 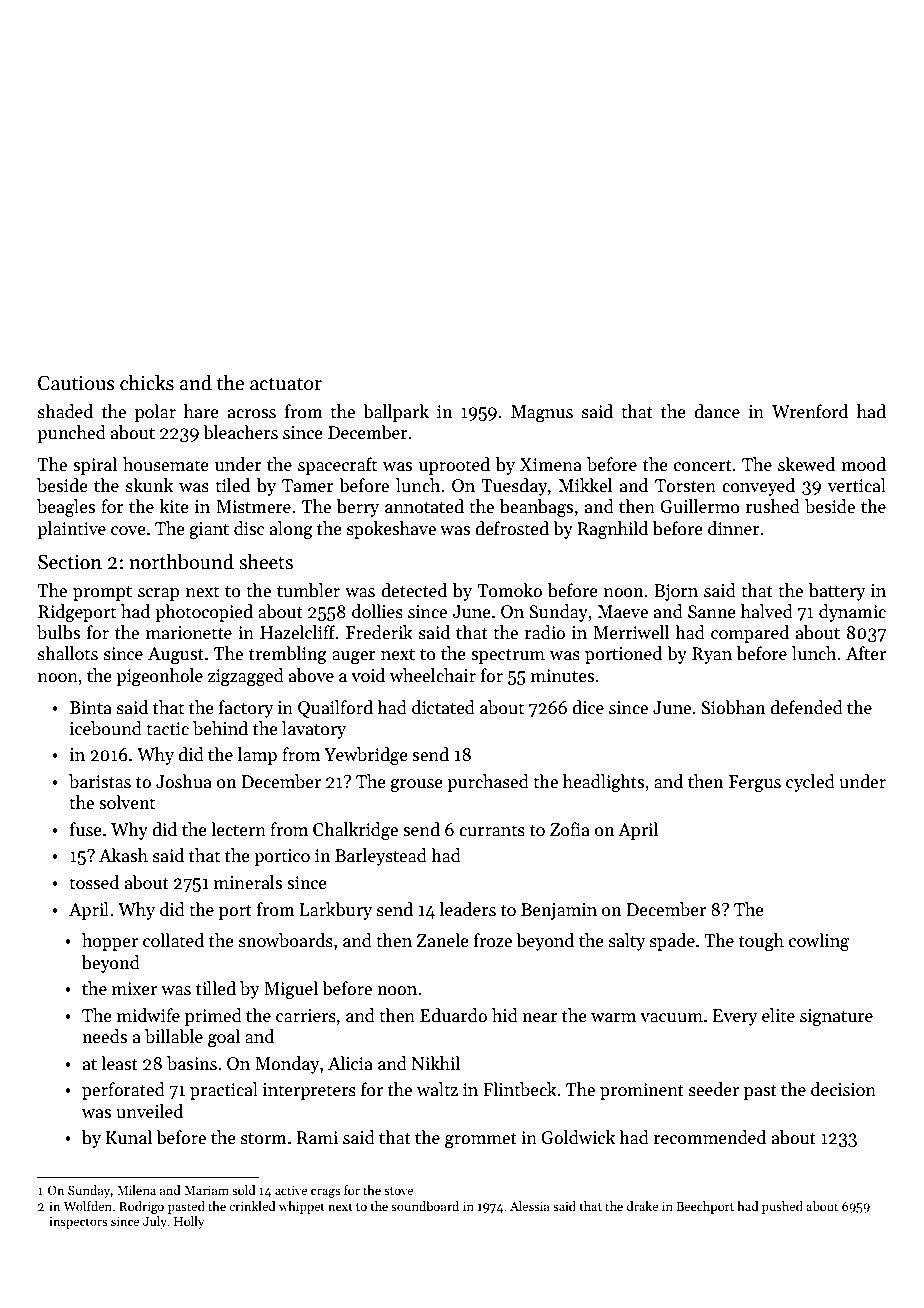 What do you see at coordinates (425, 1206) in the screenshot?
I see `soundboard` at bounding box center [425, 1206].
